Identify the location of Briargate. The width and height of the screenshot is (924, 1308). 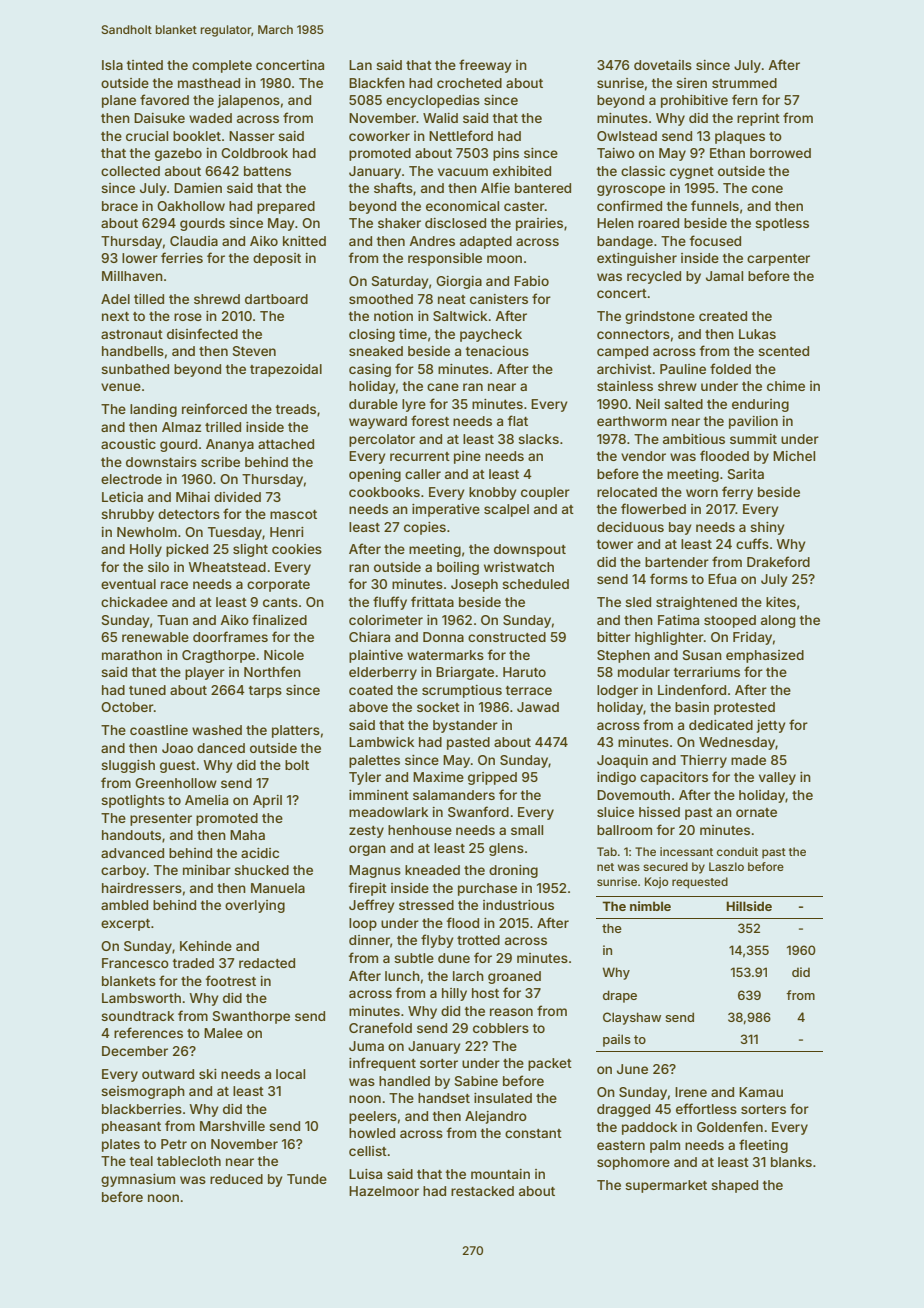
(465, 673).
